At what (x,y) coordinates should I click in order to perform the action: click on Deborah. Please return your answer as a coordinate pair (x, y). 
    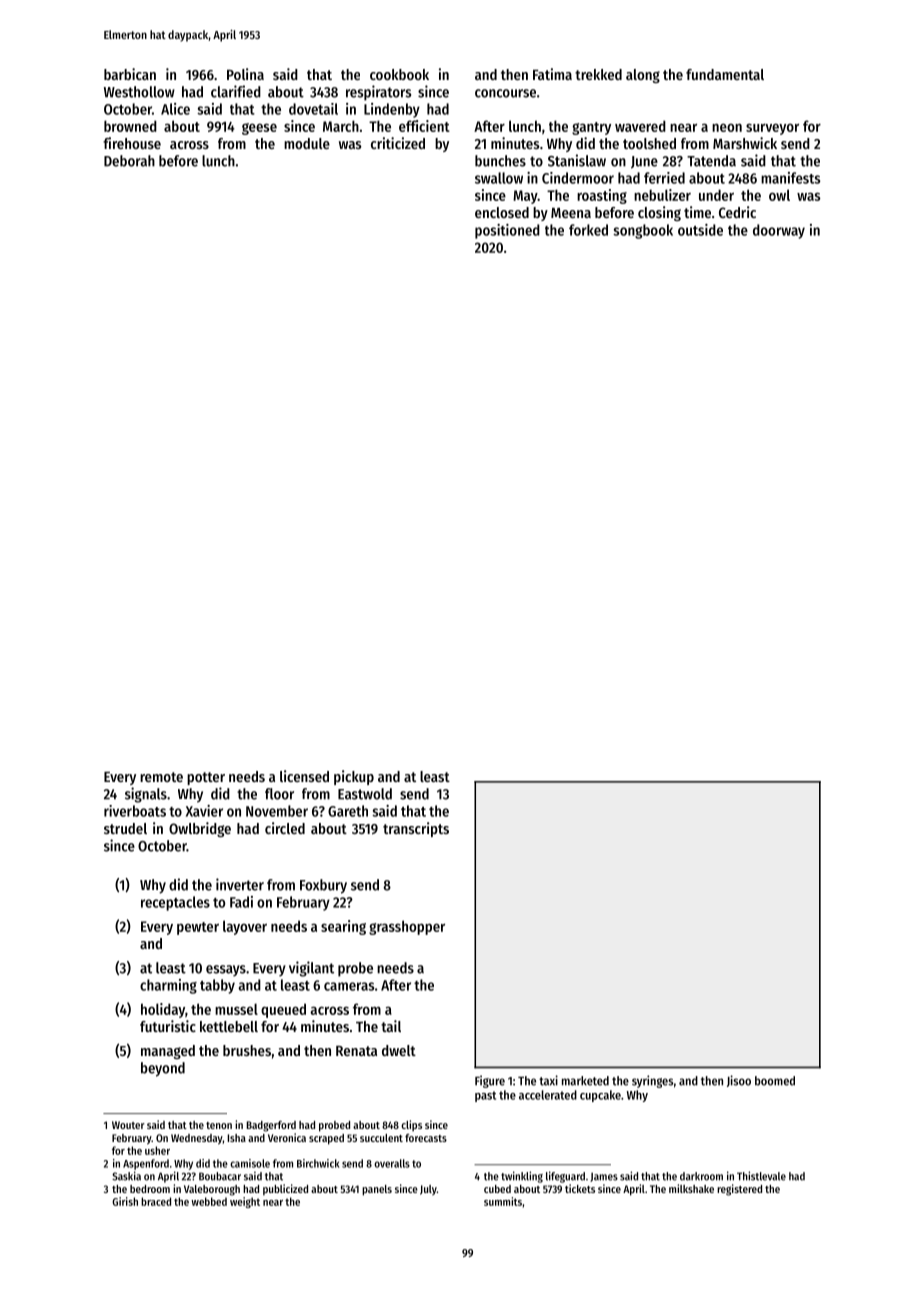
    Looking at the image, I should click on (129, 161).
